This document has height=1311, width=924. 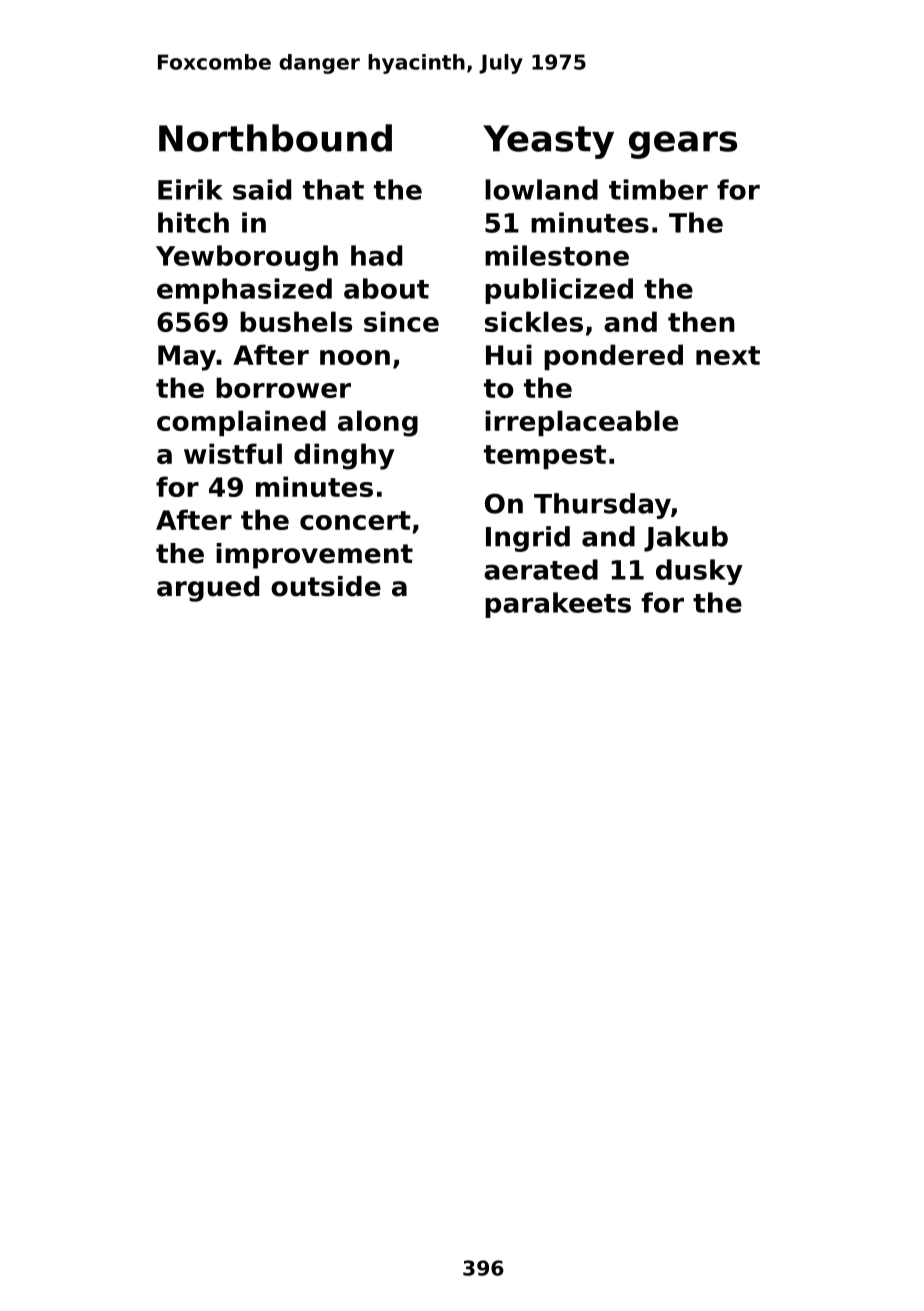 I want to click on concert, so click(x=355, y=520).
